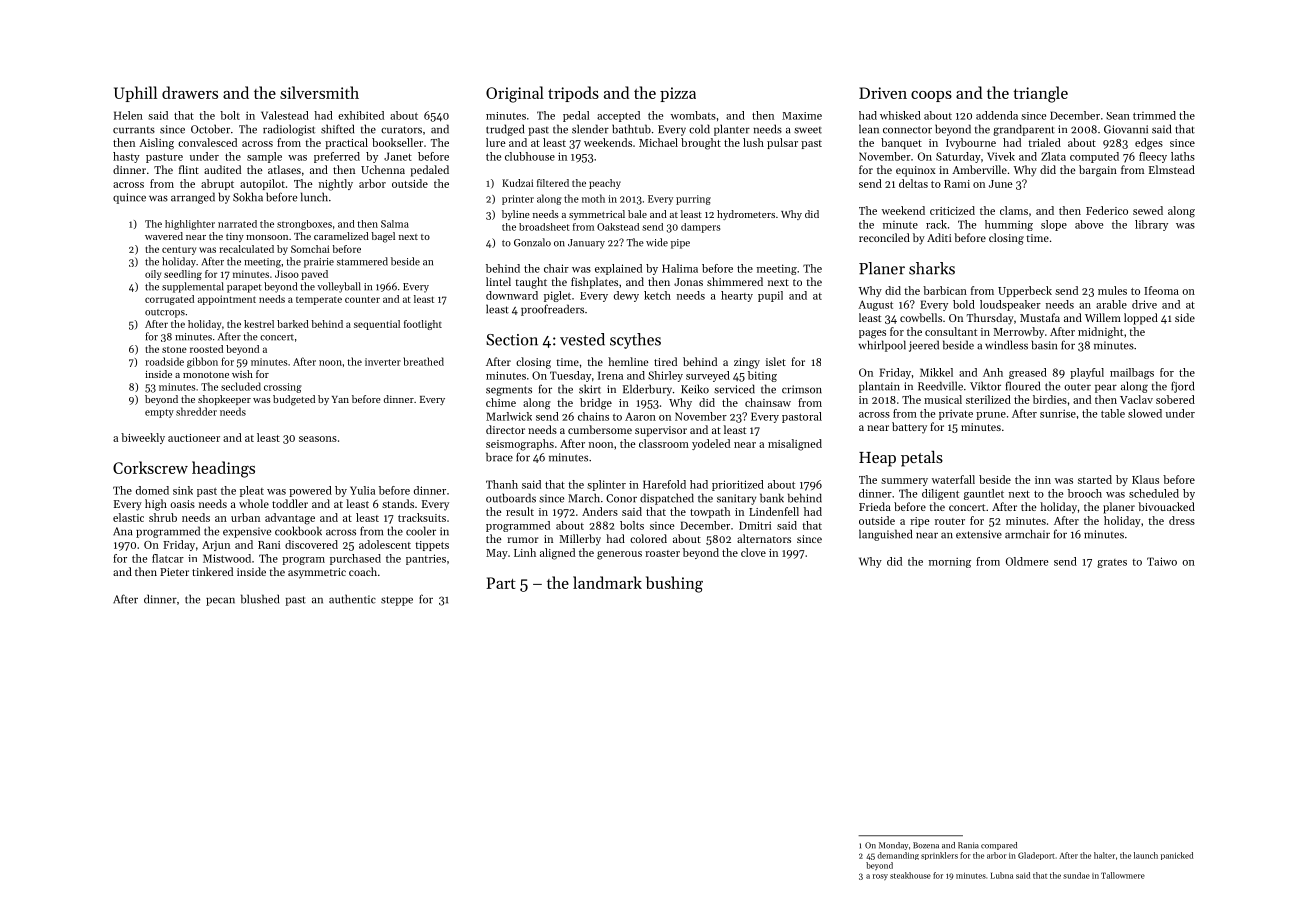 The image size is (1308, 924). Describe the element at coordinates (1151, 225) in the screenshot. I see `library` at that location.
